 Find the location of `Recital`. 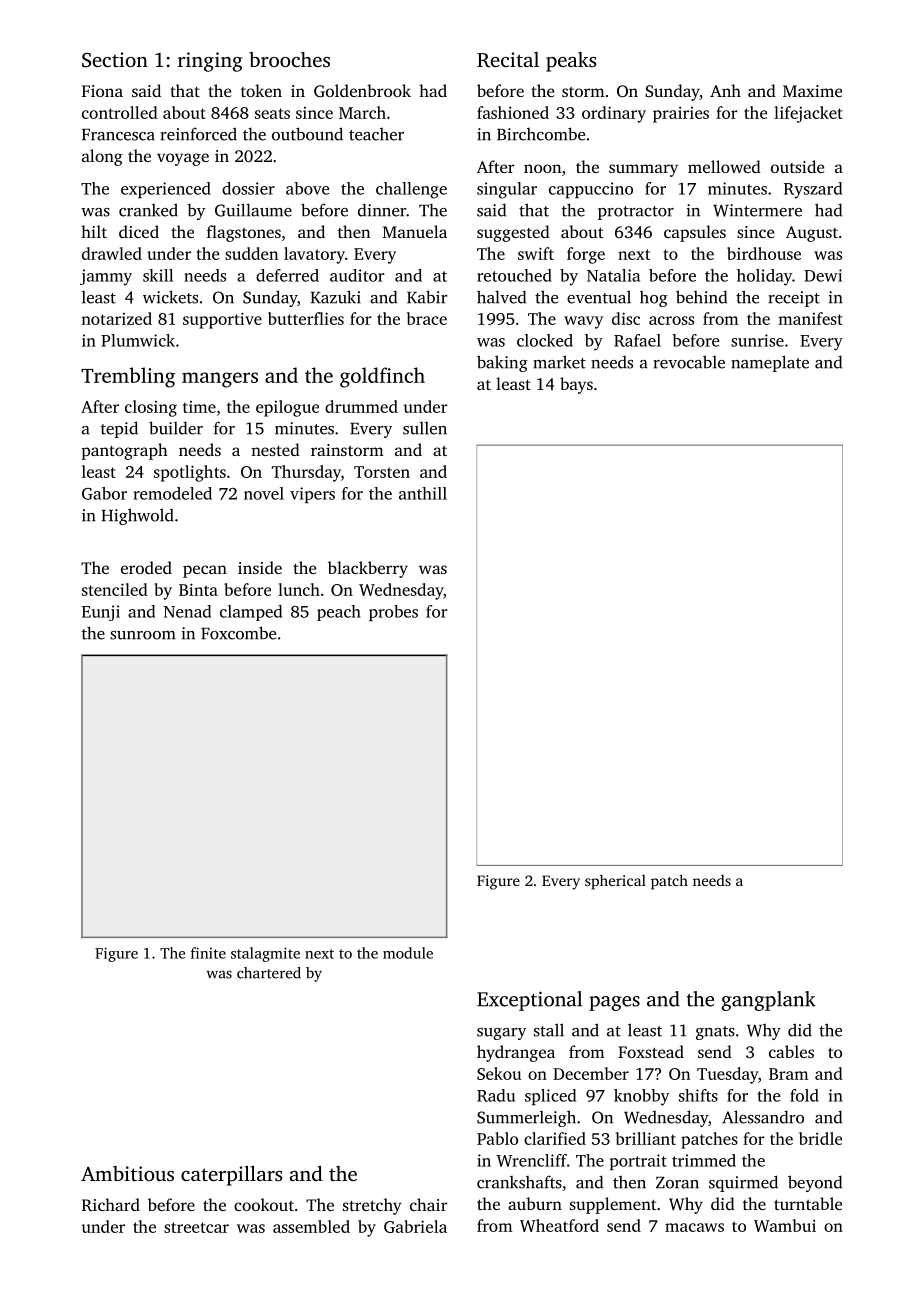

Recital is located at coordinates (508, 60).
